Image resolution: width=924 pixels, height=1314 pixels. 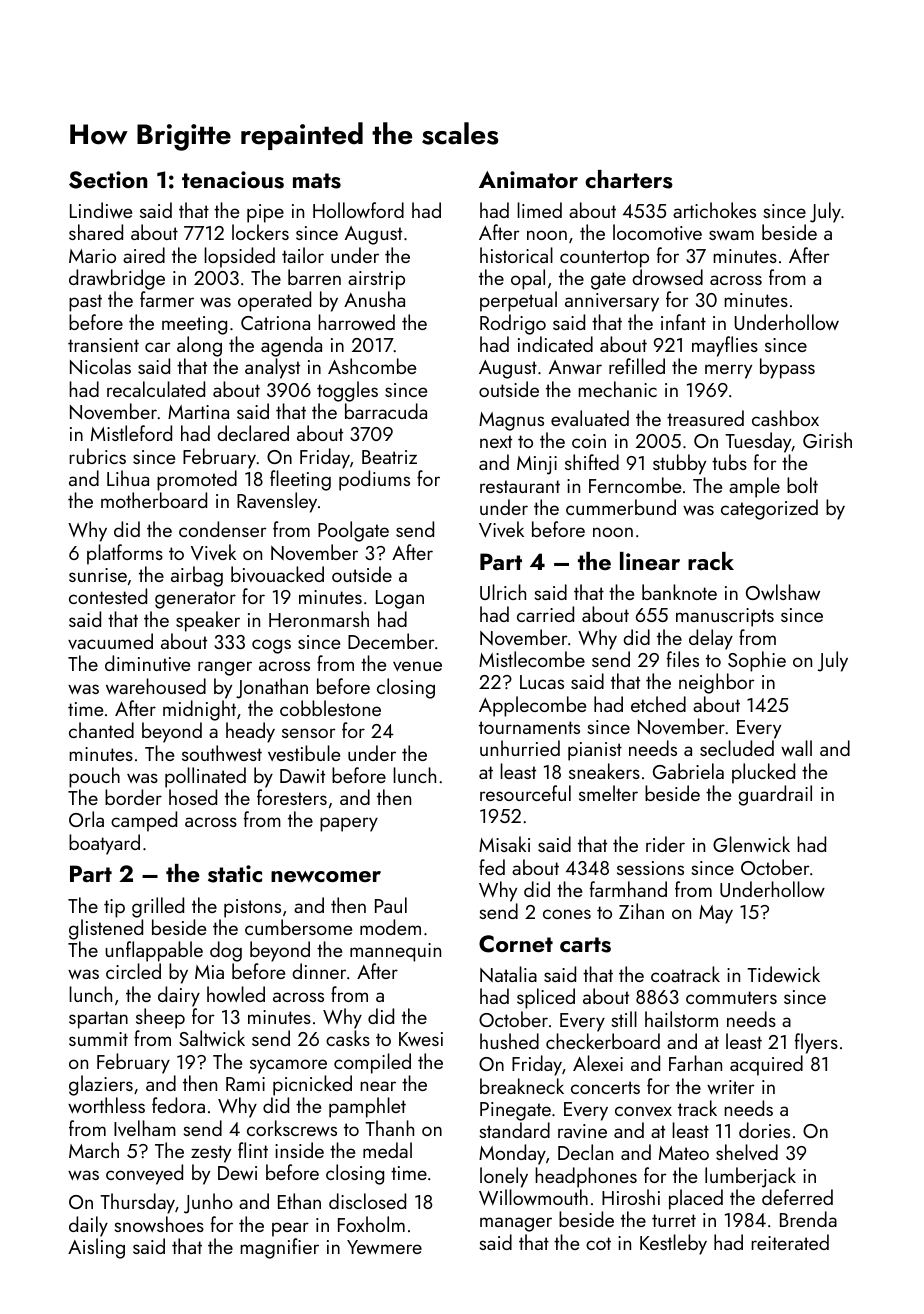 What do you see at coordinates (751, 844) in the screenshot?
I see `Glenwick` at bounding box center [751, 844].
